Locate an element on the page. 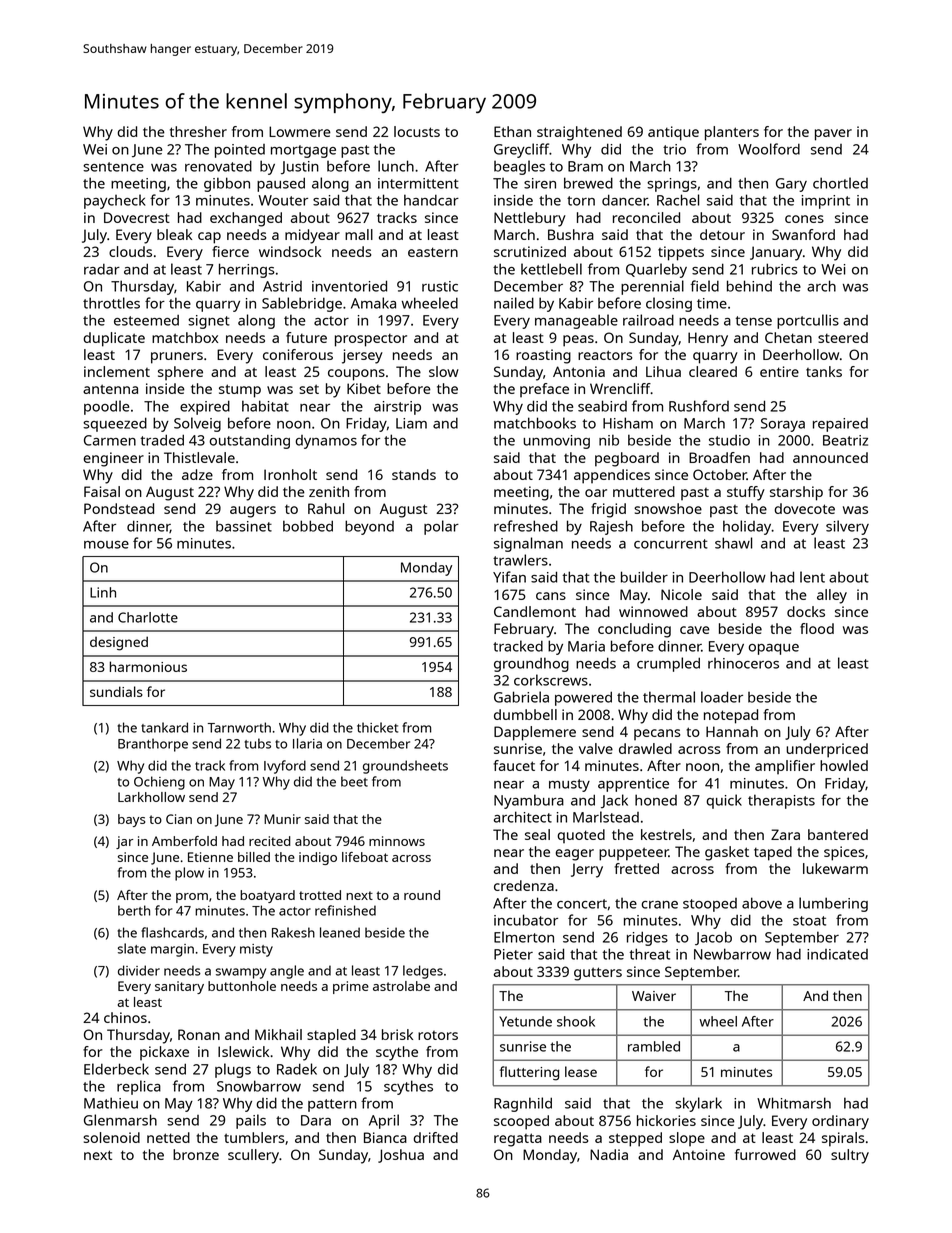 The width and height of the image is (952, 1233). sundials is located at coordinates (116, 691).
